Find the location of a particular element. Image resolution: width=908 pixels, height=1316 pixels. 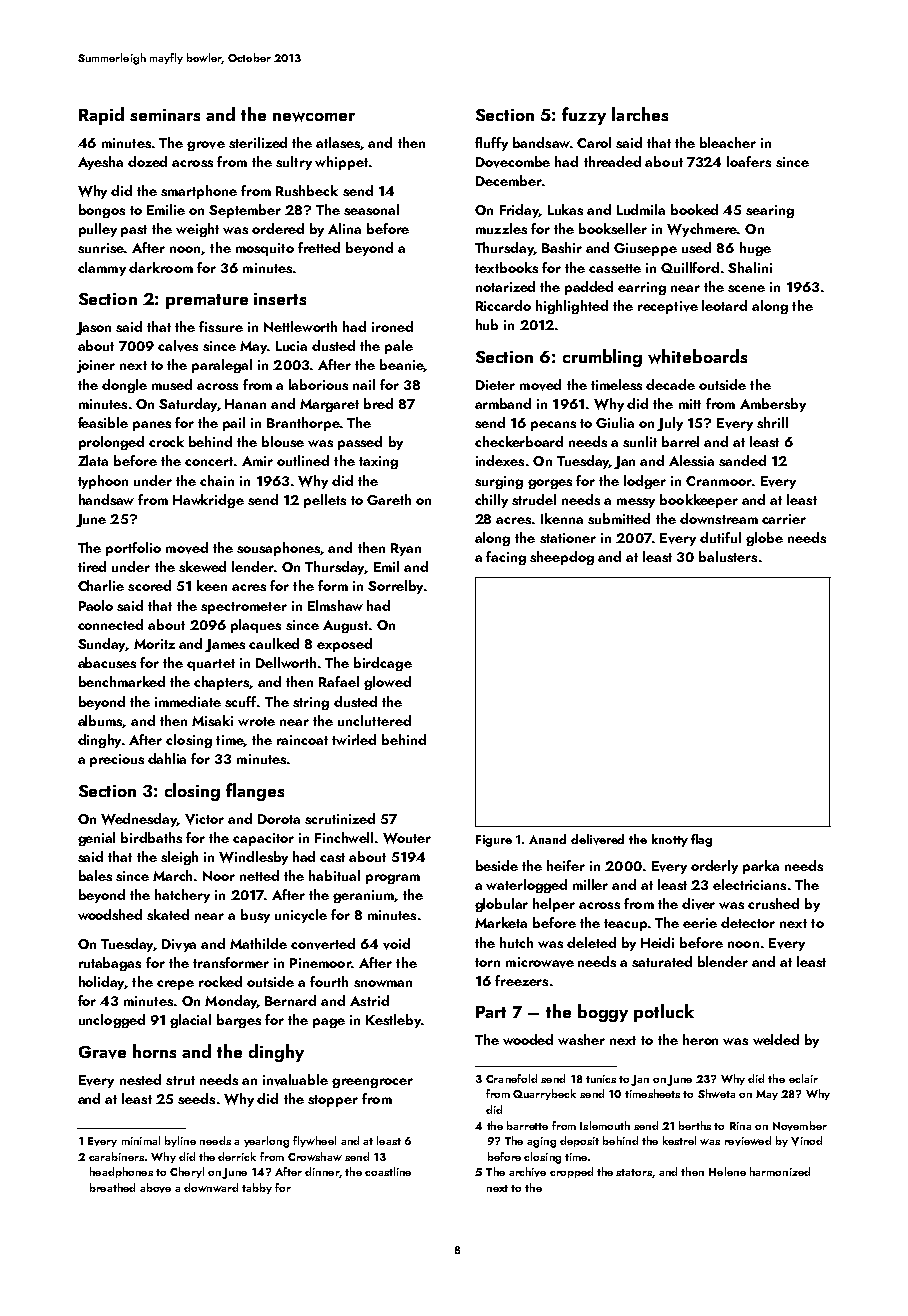

coastline is located at coordinates (388, 1171).
